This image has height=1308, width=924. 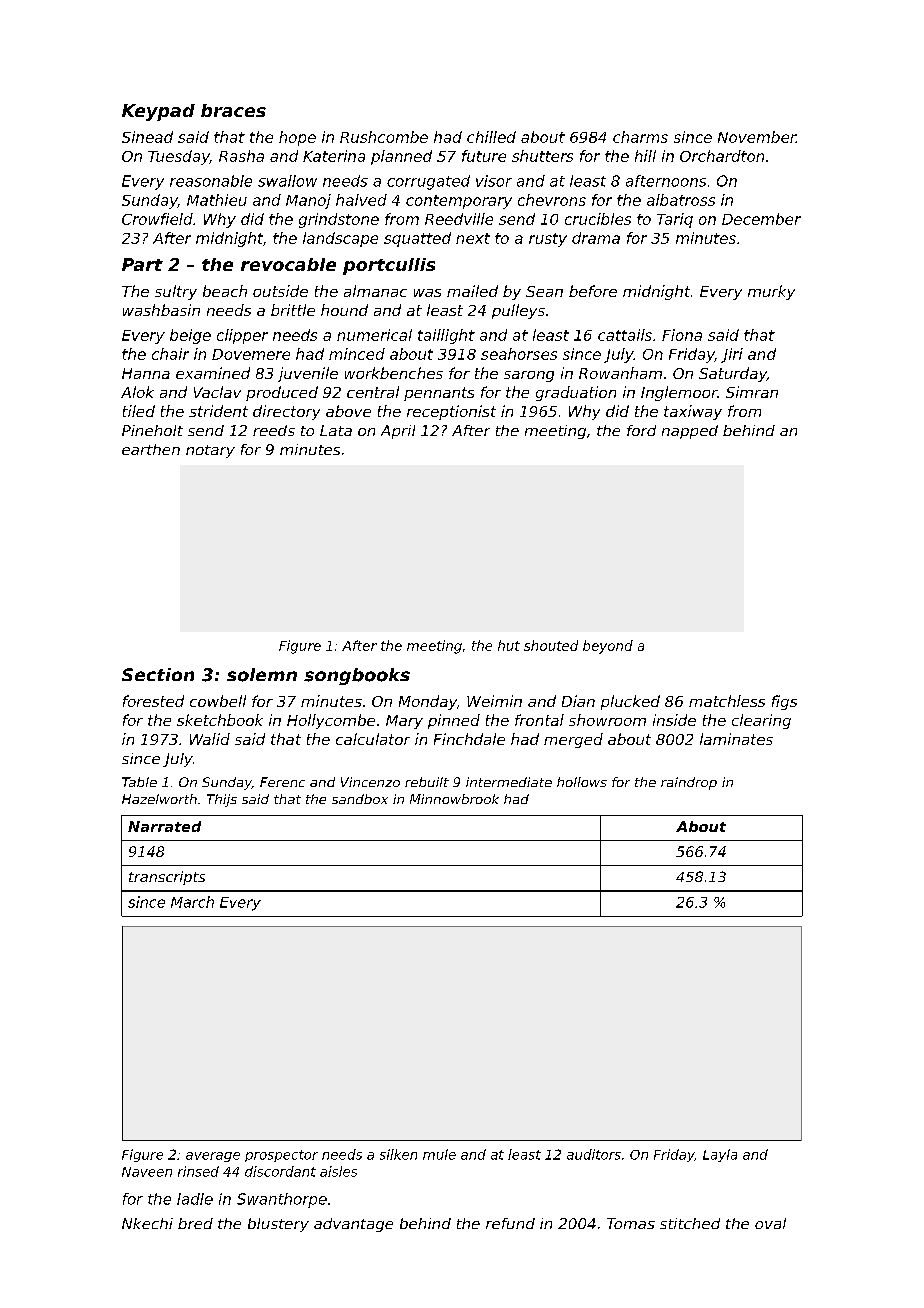 I want to click on March, so click(x=192, y=902).
